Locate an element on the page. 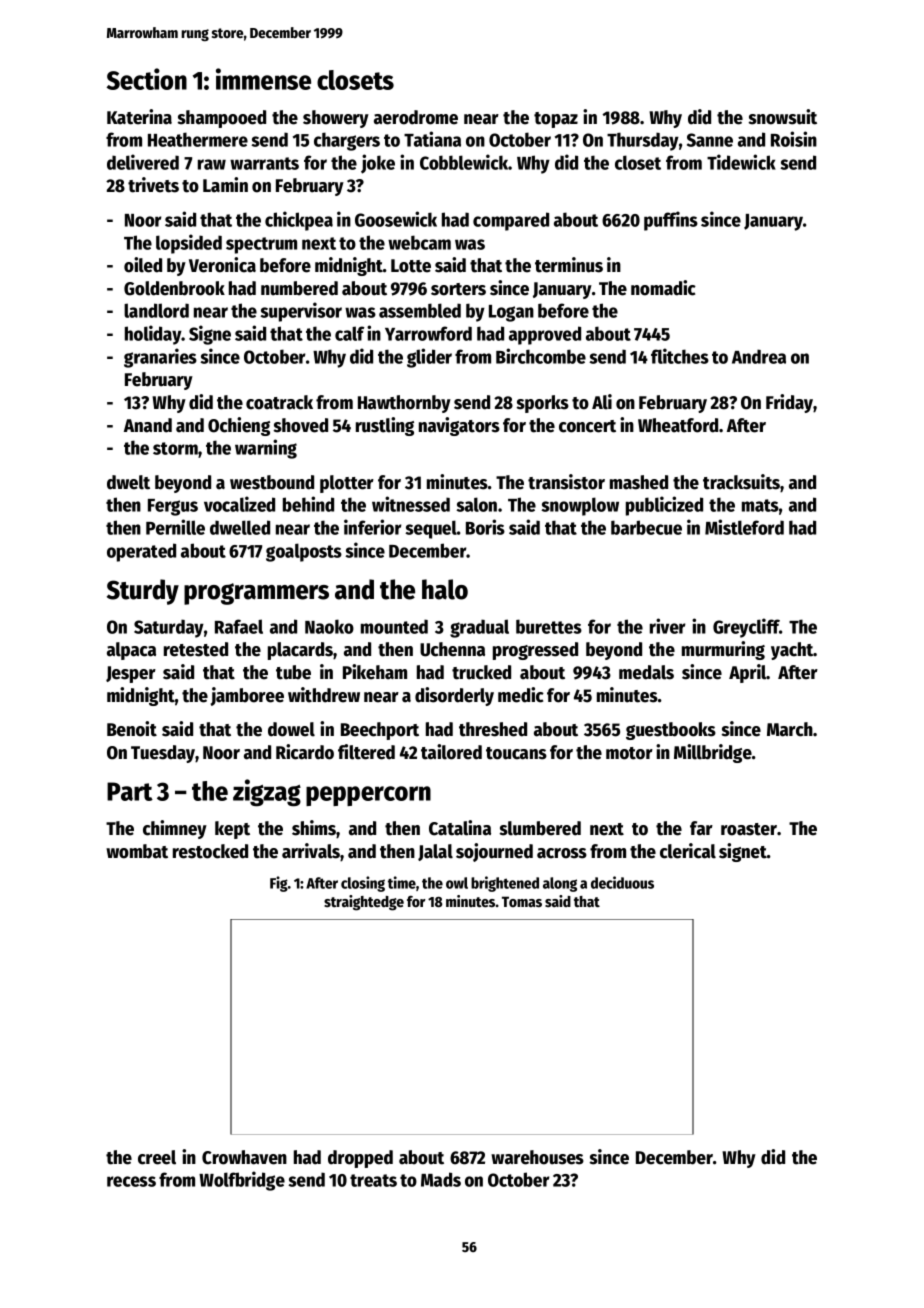 The width and height of the document is (924, 1308). Fig is located at coordinates (279, 884).
